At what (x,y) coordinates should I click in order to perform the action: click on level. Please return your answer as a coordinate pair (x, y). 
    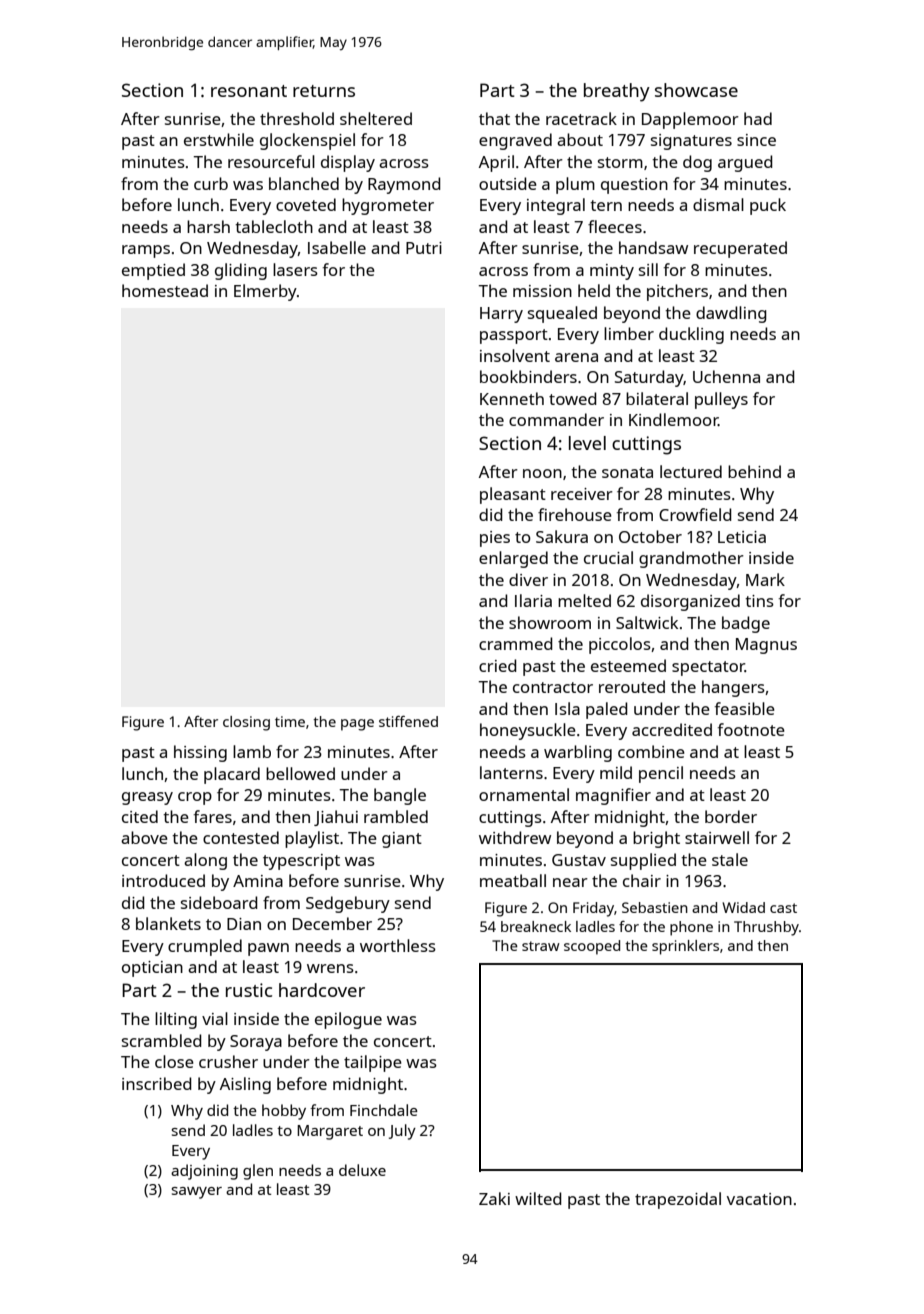
    Looking at the image, I should click on (587, 443).
